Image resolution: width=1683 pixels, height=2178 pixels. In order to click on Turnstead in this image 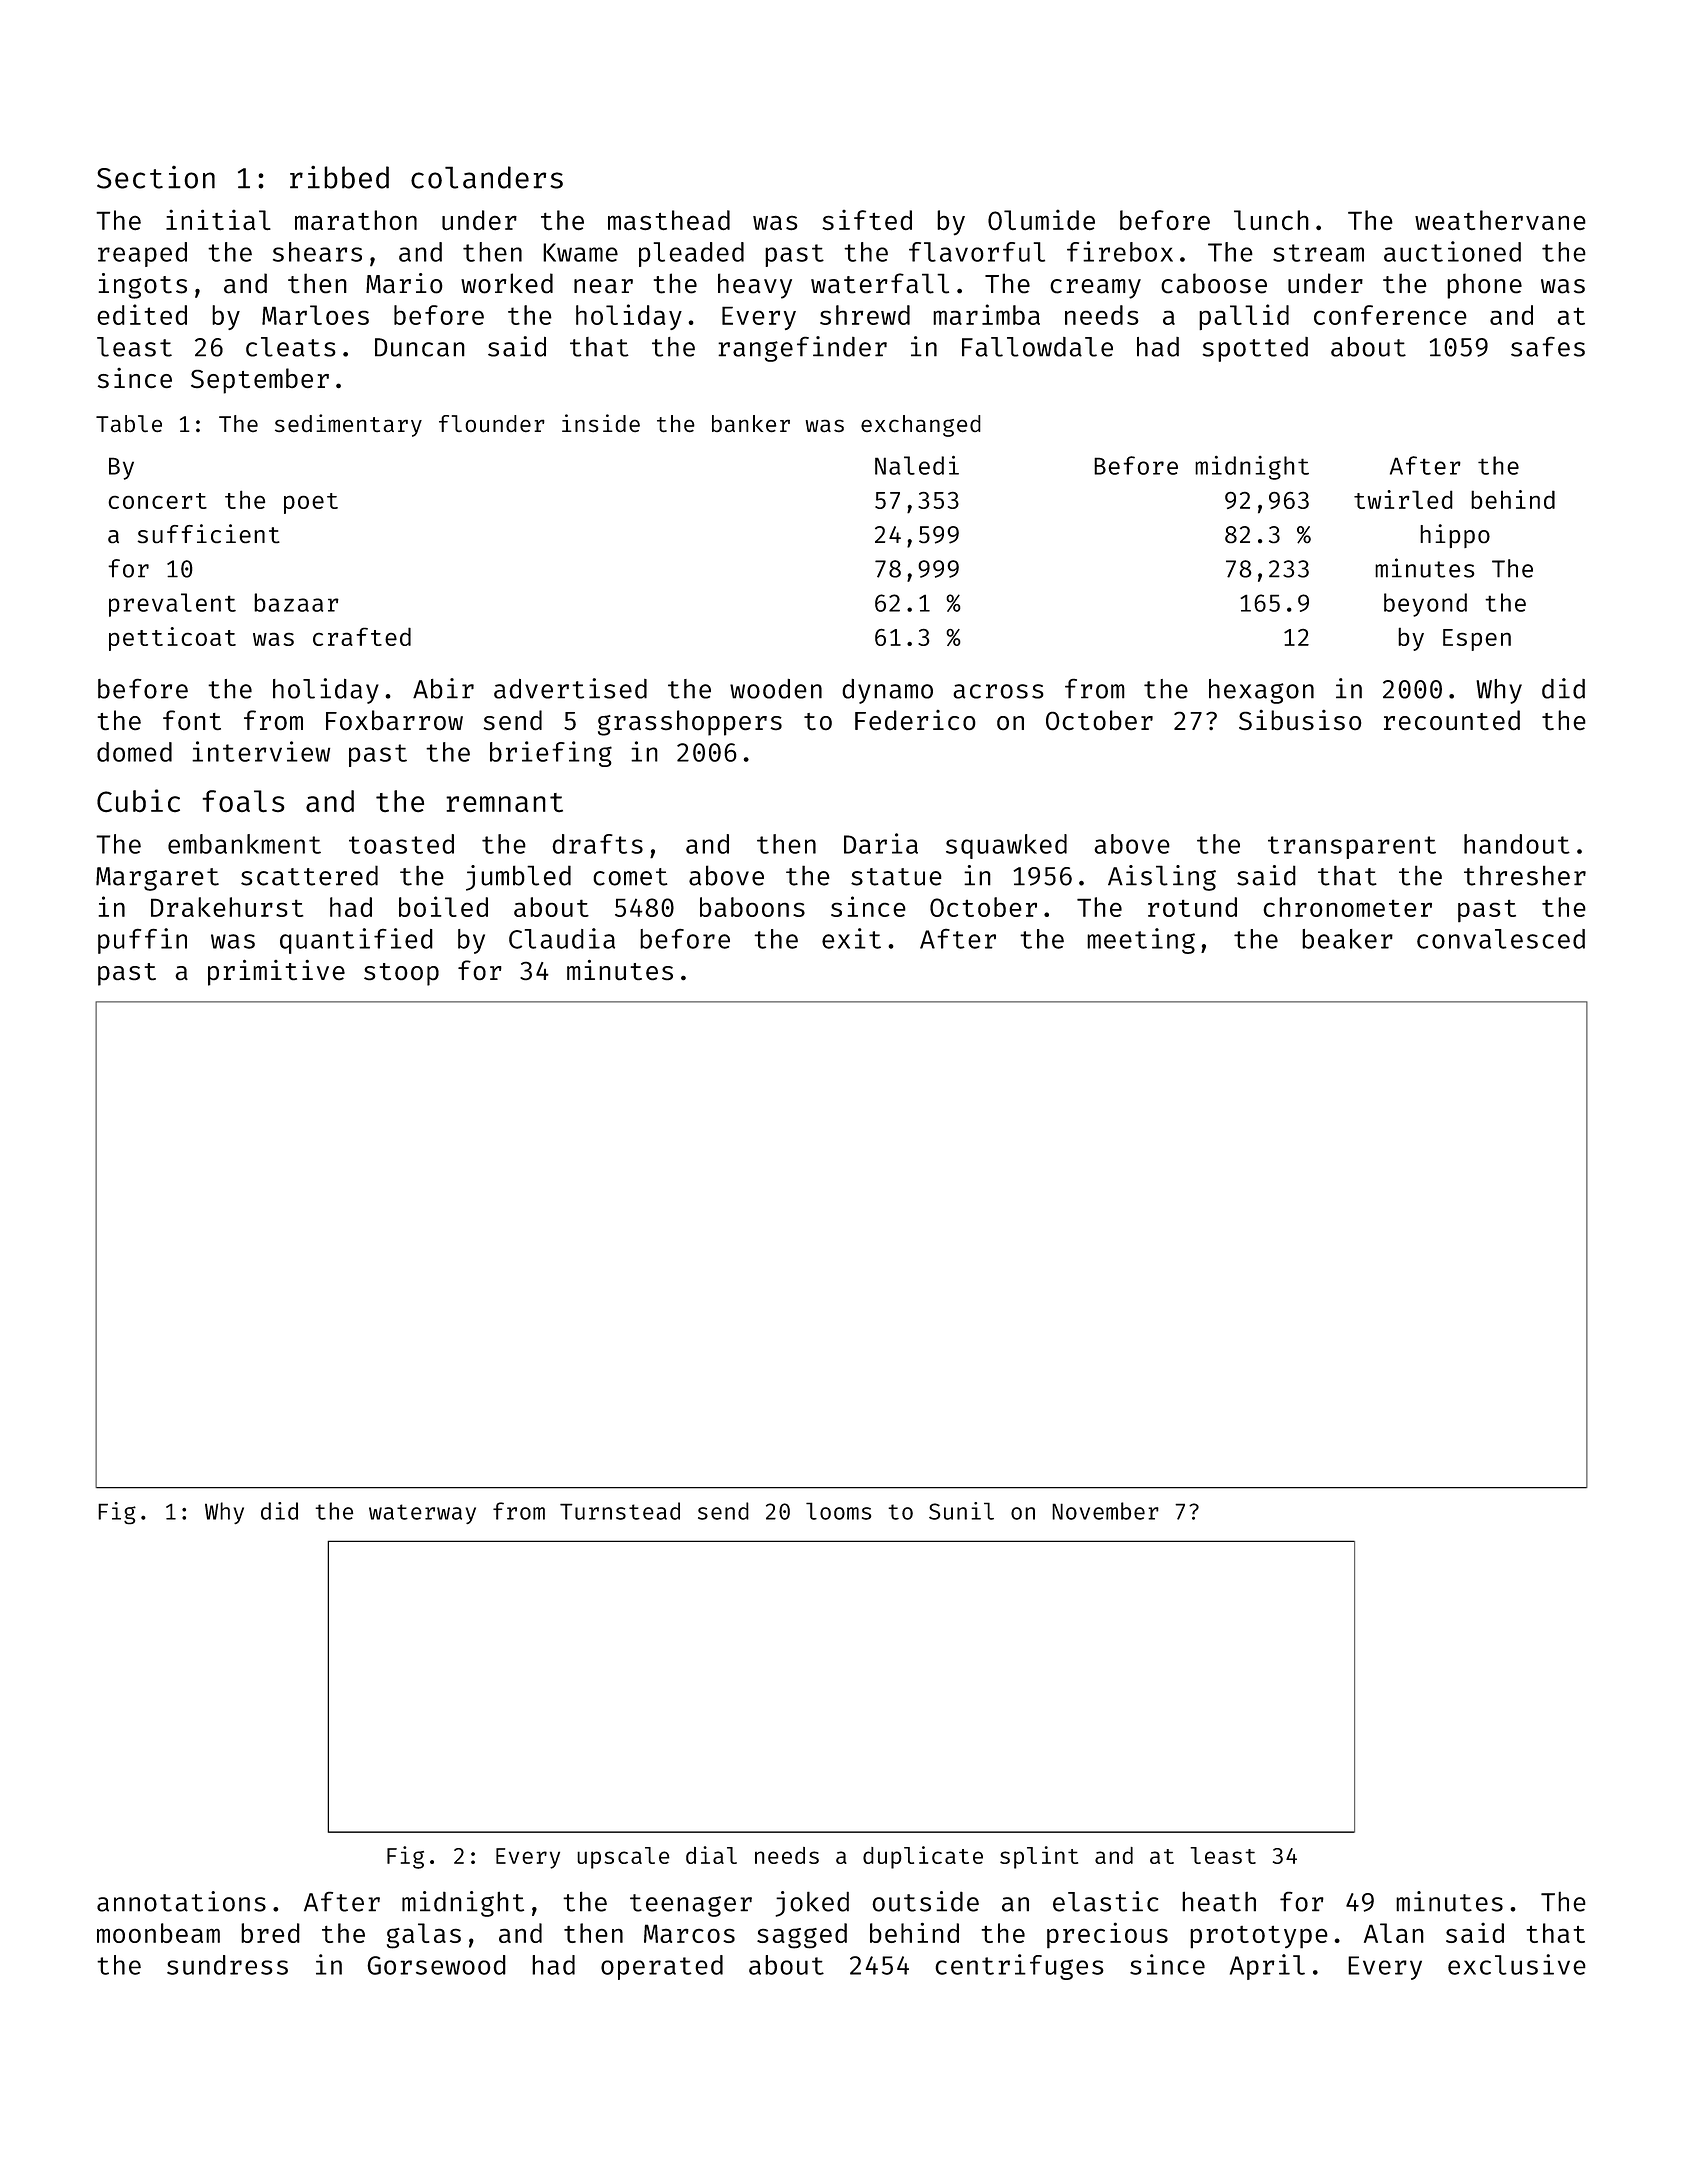, I will do `click(620, 1511)`.
